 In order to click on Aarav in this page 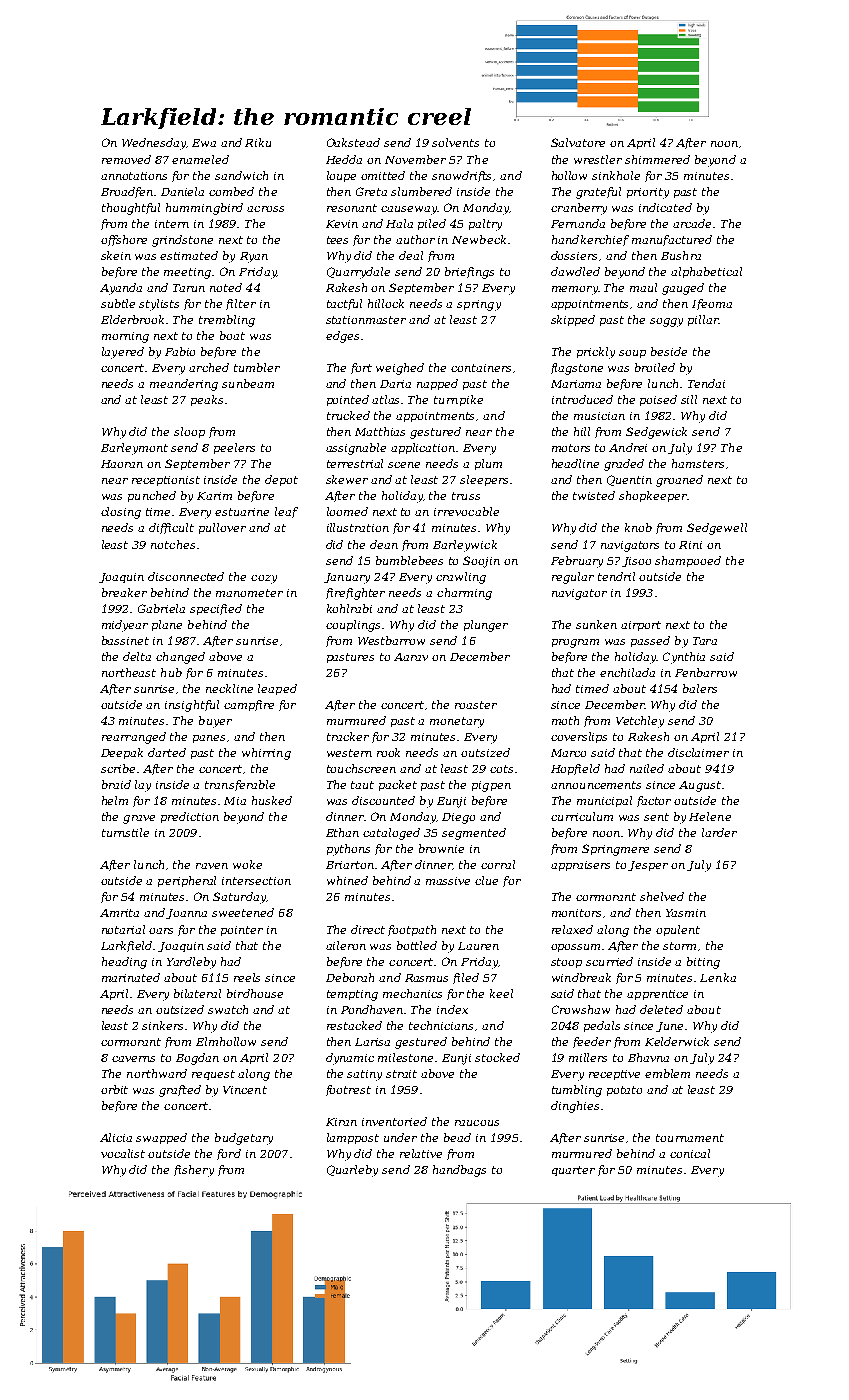, I will do `click(411, 657)`.
